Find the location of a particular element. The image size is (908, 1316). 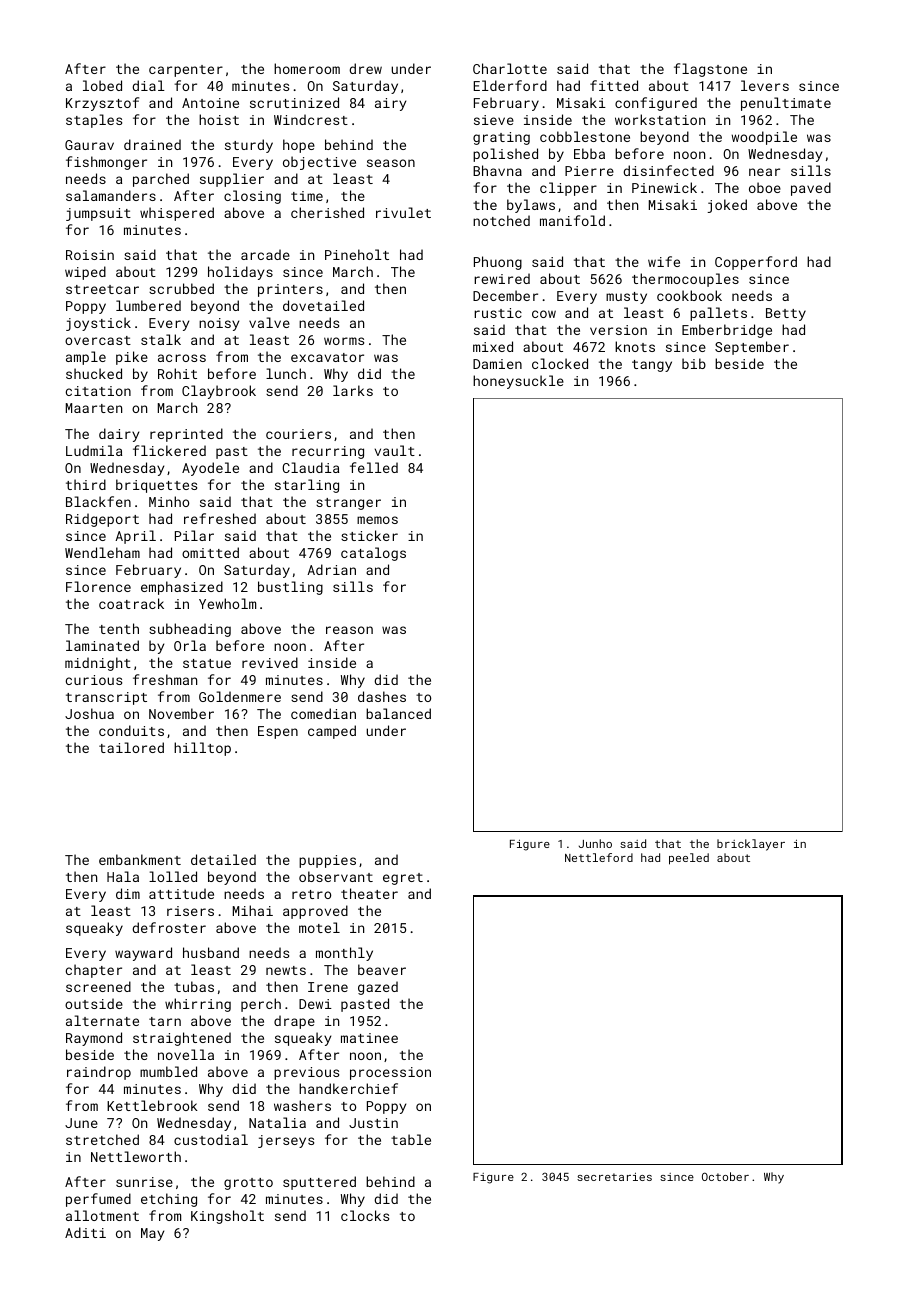

Roisin is located at coordinates (90, 255).
